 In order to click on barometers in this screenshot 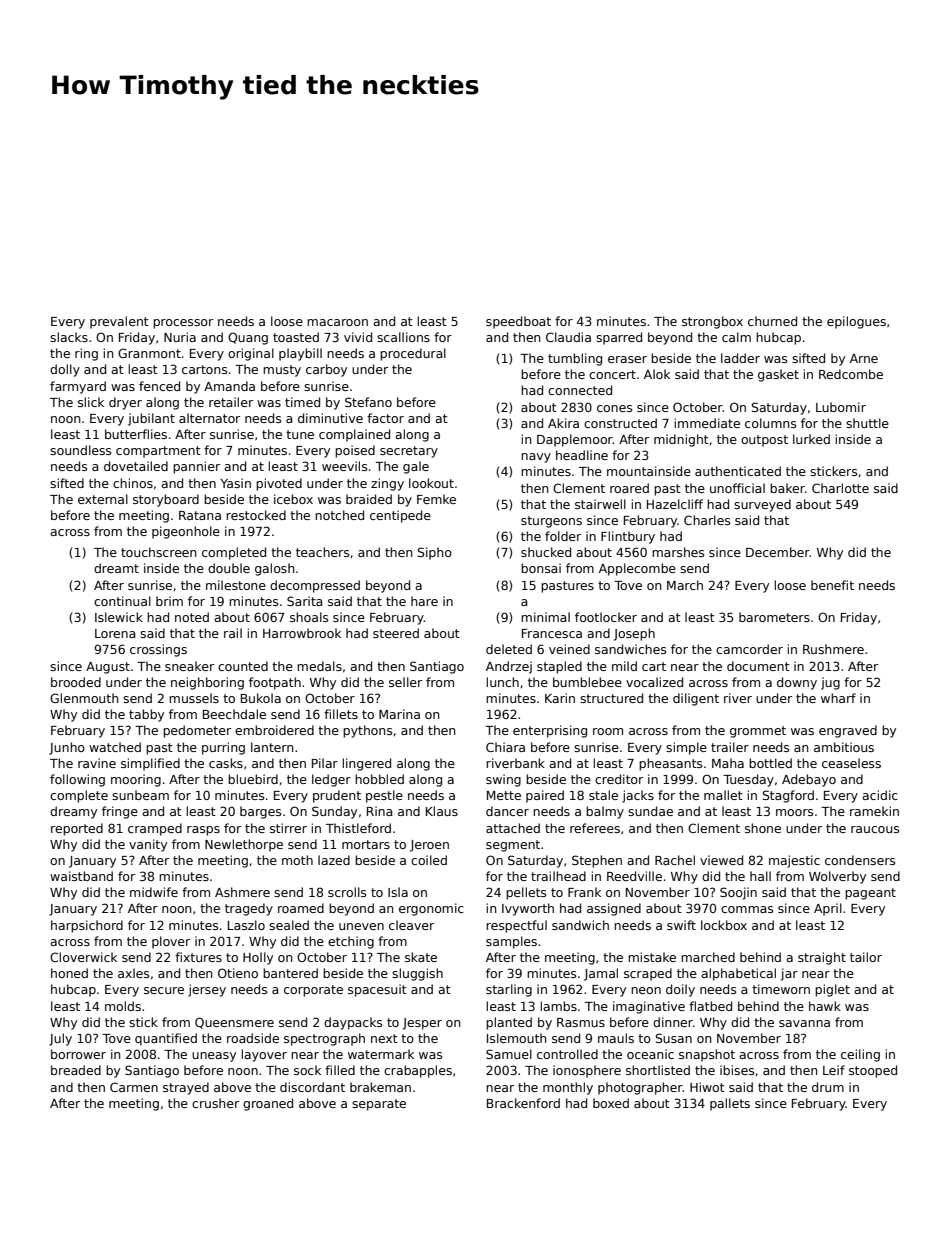, I will do `click(774, 617)`.
